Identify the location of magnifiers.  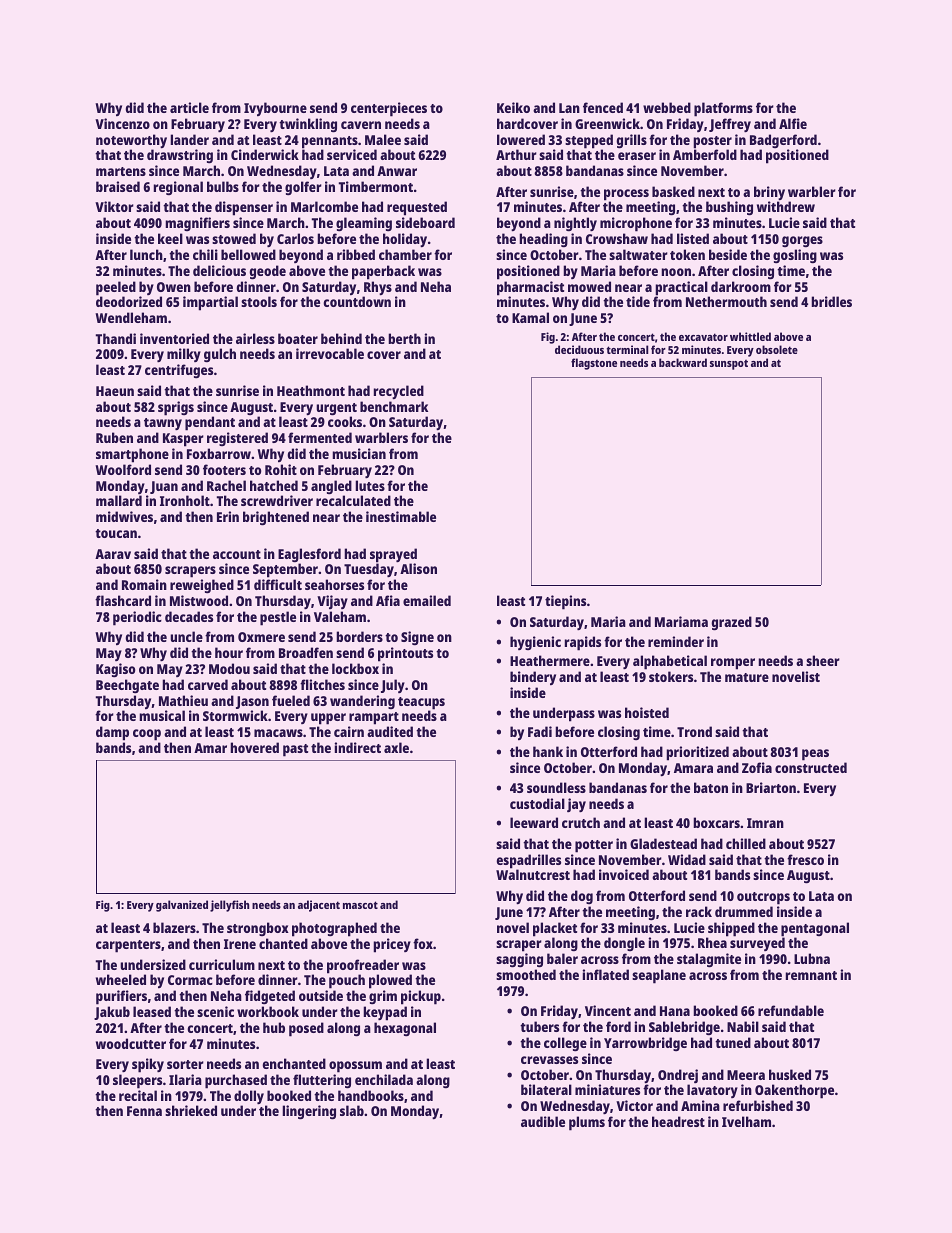
(197, 224).
